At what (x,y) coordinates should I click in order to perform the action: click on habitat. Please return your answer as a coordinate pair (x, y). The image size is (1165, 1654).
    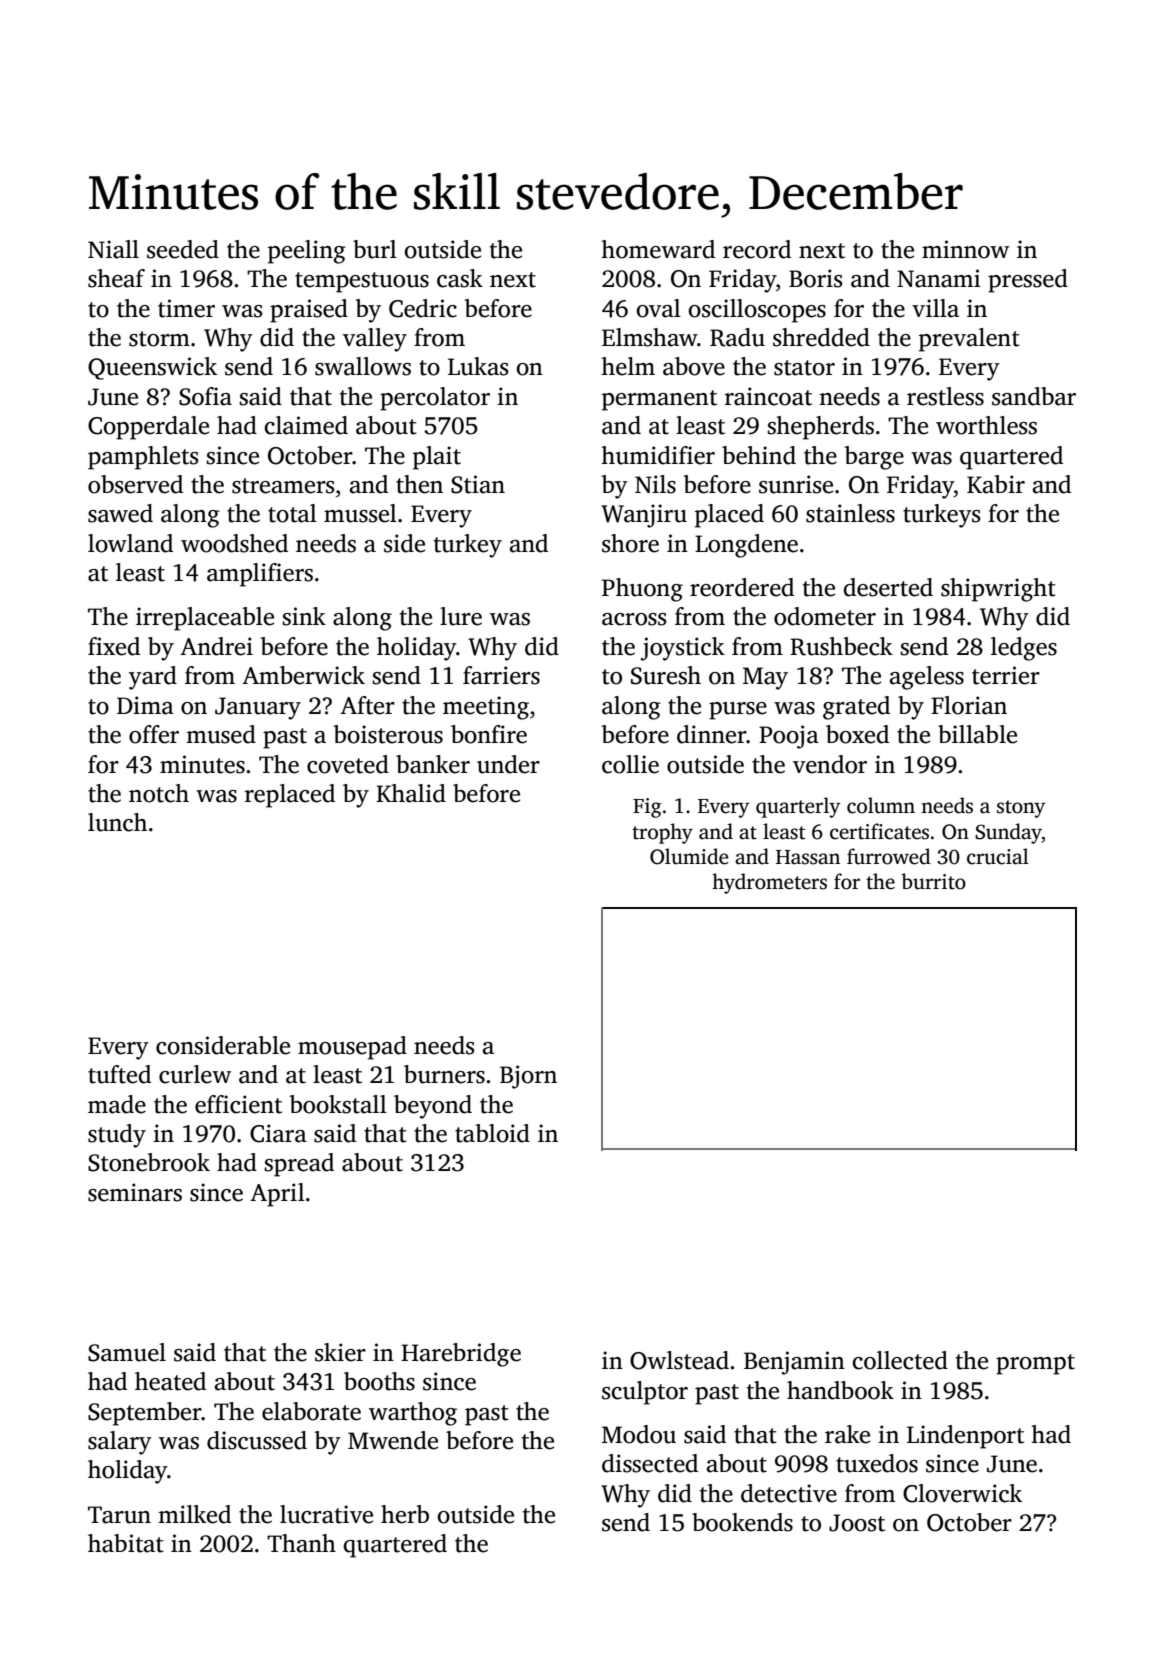
    Looking at the image, I should click on (126, 1543).
